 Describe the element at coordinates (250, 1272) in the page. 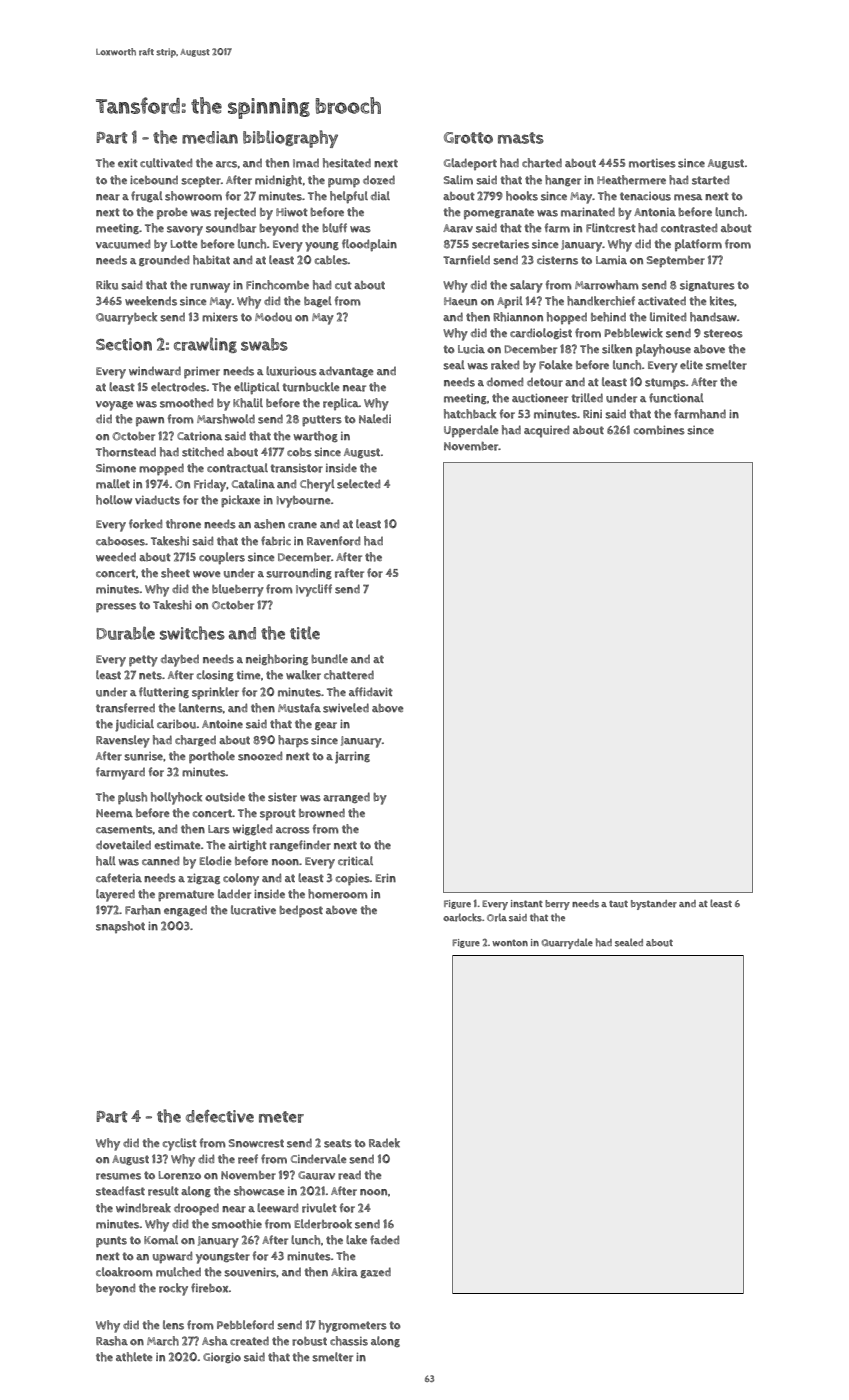

I see `souvenirs` at that location.
